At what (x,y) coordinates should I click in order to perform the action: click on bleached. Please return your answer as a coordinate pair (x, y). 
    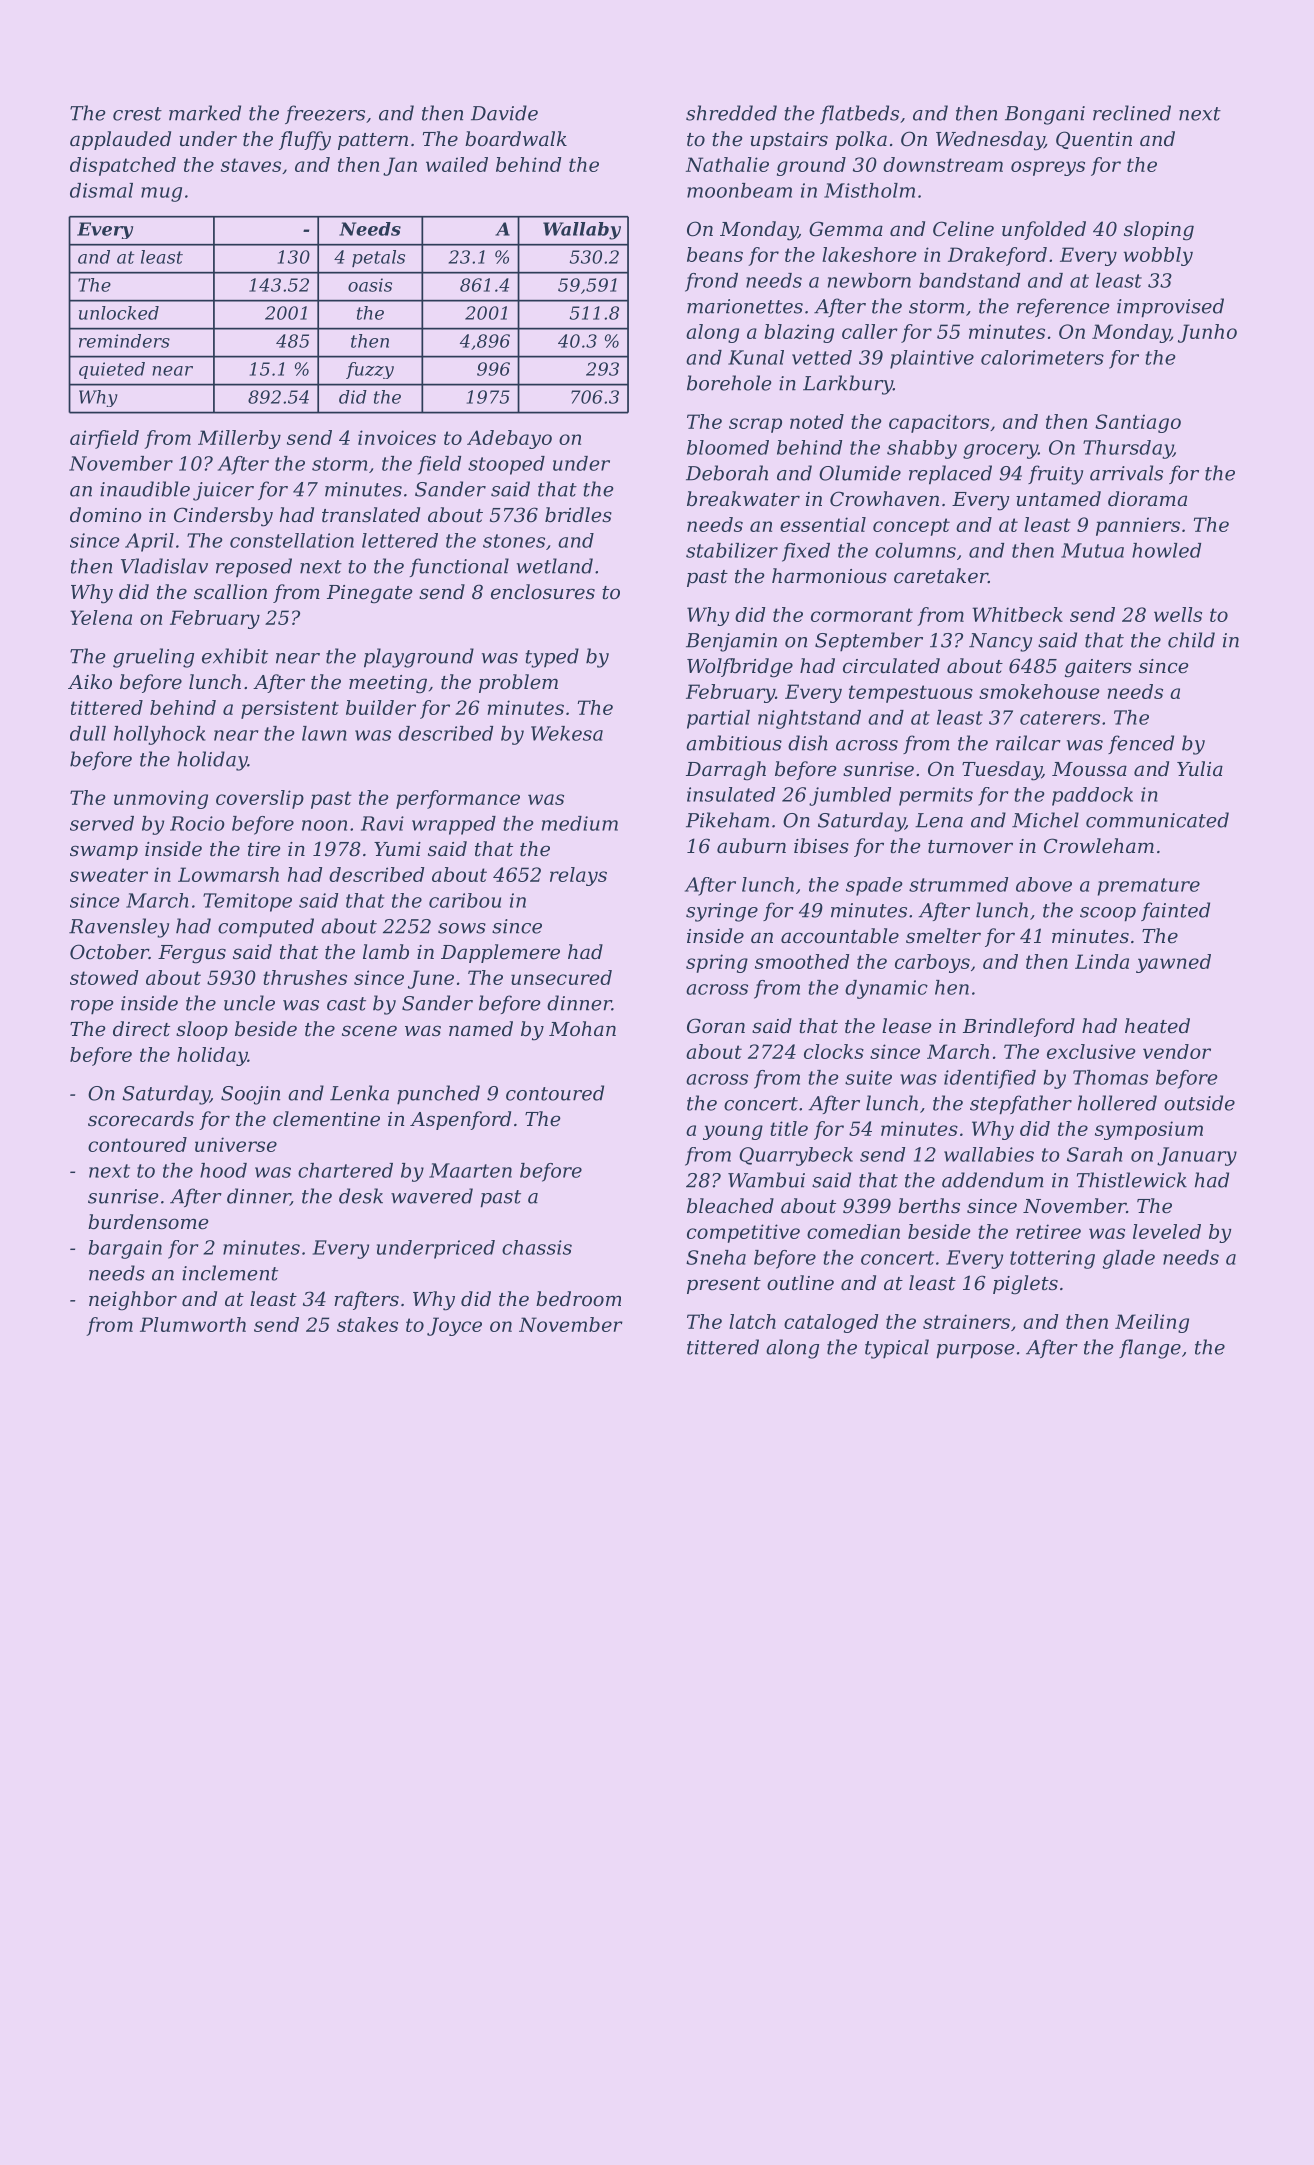
    Looking at the image, I should click on (730, 1206).
